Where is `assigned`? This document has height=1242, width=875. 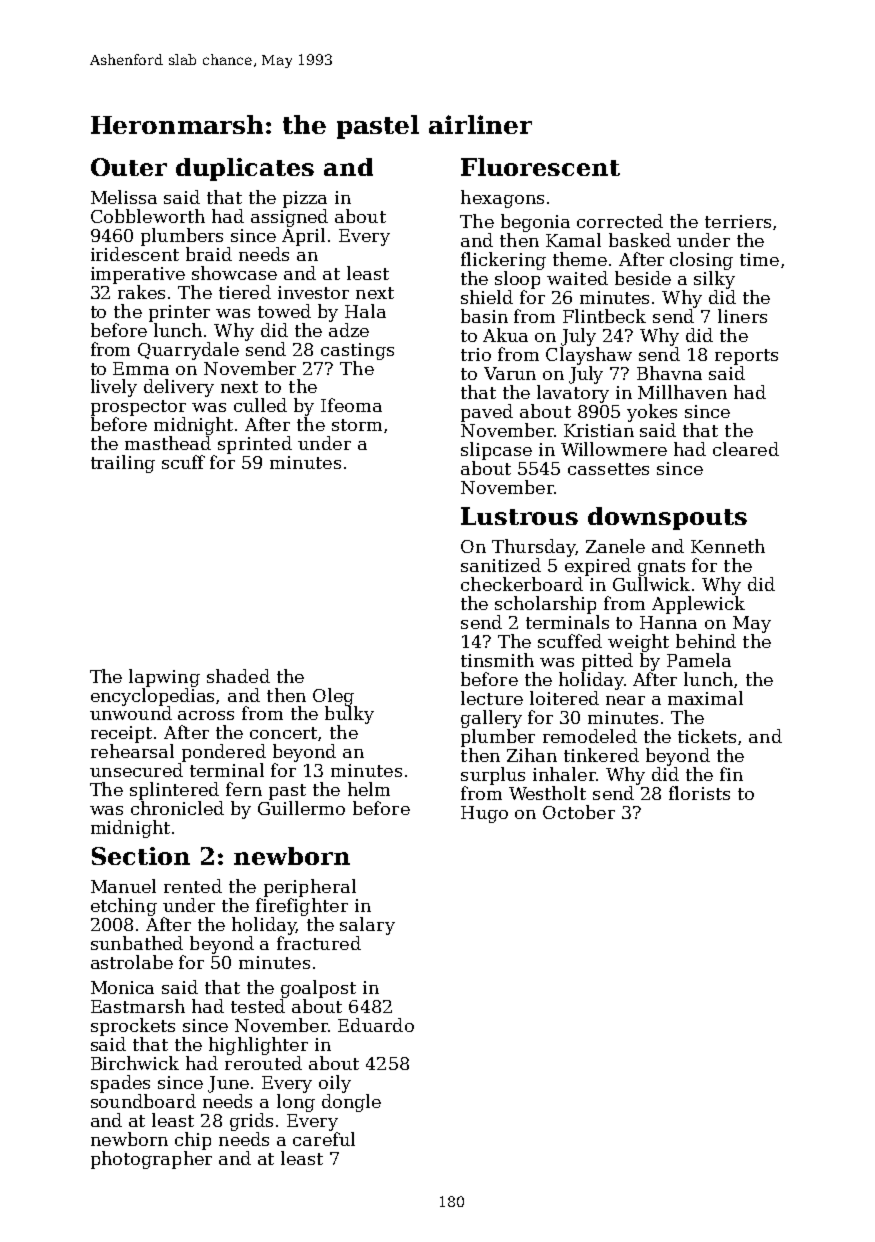
assigned is located at coordinates (289, 218).
